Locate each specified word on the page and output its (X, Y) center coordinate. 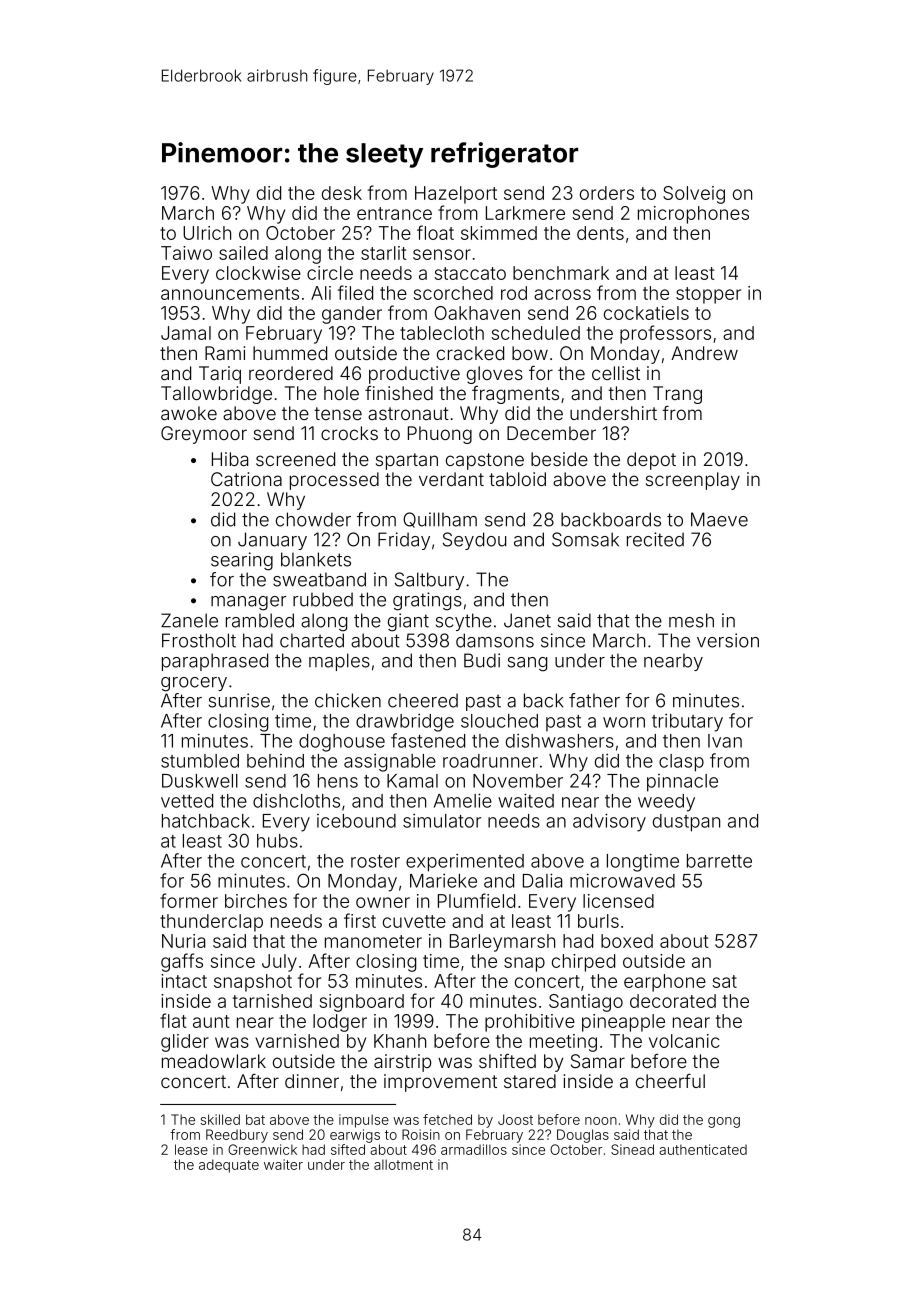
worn (624, 722)
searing (242, 561)
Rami (225, 353)
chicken (348, 700)
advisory (609, 822)
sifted (348, 1149)
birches (256, 901)
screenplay (693, 481)
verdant (451, 479)
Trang (677, 395)
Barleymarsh (502, 943)
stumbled (200, 761)
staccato (470, 273)
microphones (693, 215)
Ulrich (207, 233)
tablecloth (442, 333)
